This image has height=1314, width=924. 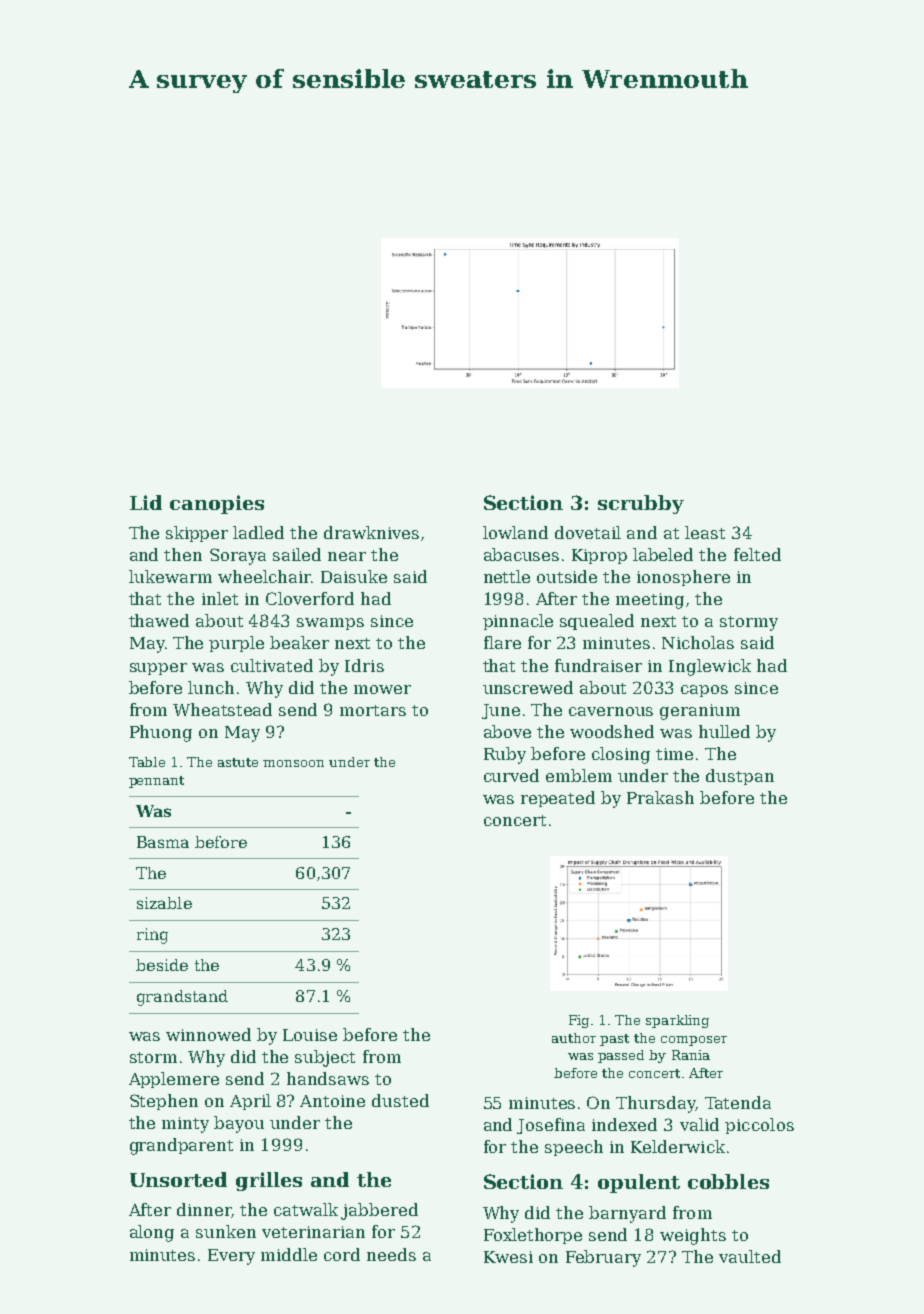 What do you see at coordinates (217, 504) in the image?
I see `canopies` at bounding box center [217, 504].
